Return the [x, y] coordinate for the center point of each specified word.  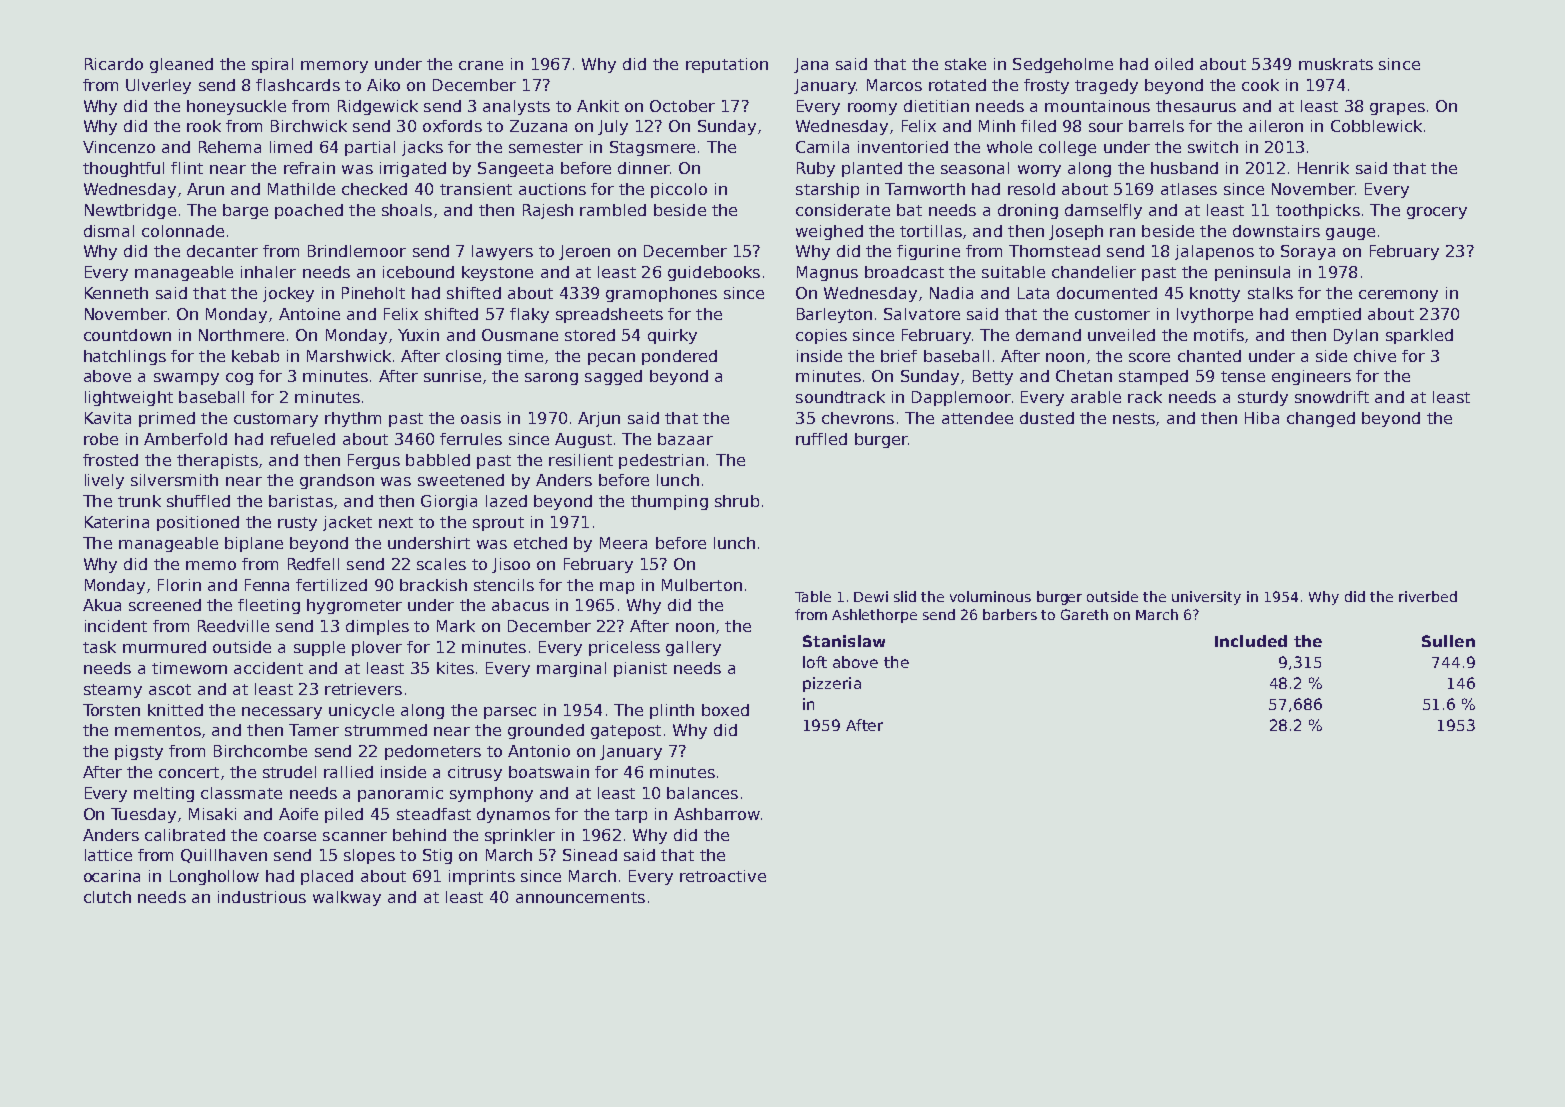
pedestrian [661, 461]
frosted [110, 460]
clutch [107, 897]
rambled [613, 210]
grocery [1437, 213]
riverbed [1428, 596]
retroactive [723, 876]
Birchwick [309, 126]
